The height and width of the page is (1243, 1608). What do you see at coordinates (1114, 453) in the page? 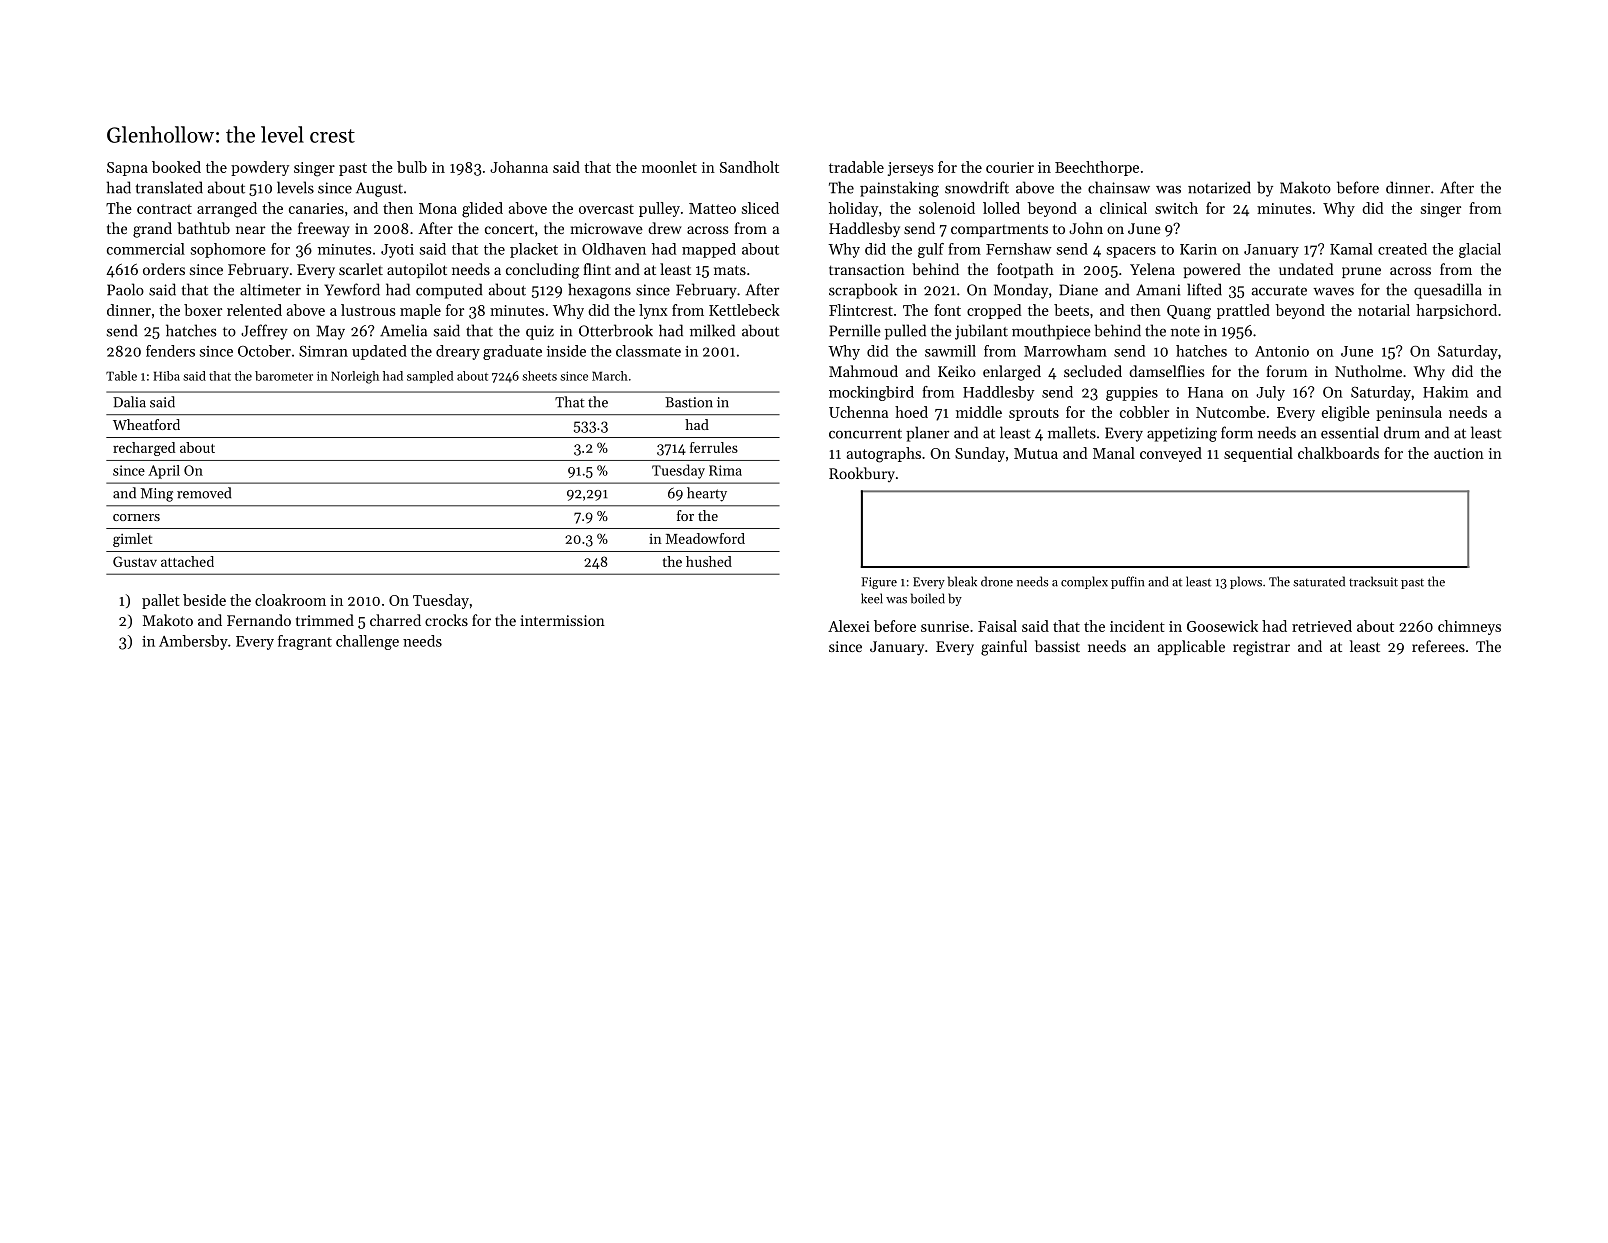
I see `Manal` at bounding box center [1114, 453].
